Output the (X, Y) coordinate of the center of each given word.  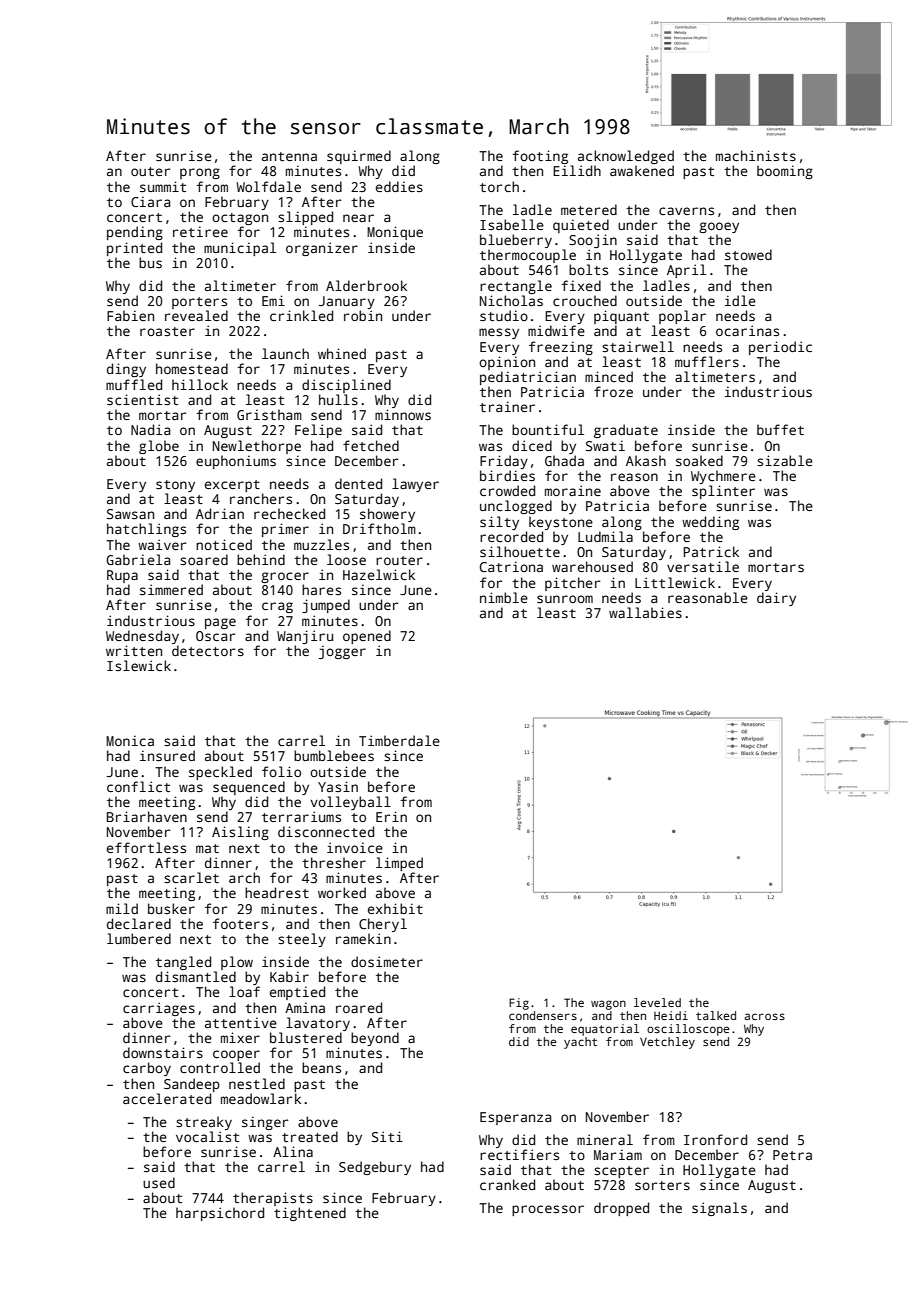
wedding (710, 523)
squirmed (359, 157)
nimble (504, 597)
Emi (273, 300)
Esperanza (515, 1118)
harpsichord (220, 1214)
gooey (719, 227)
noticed (224, 544)
